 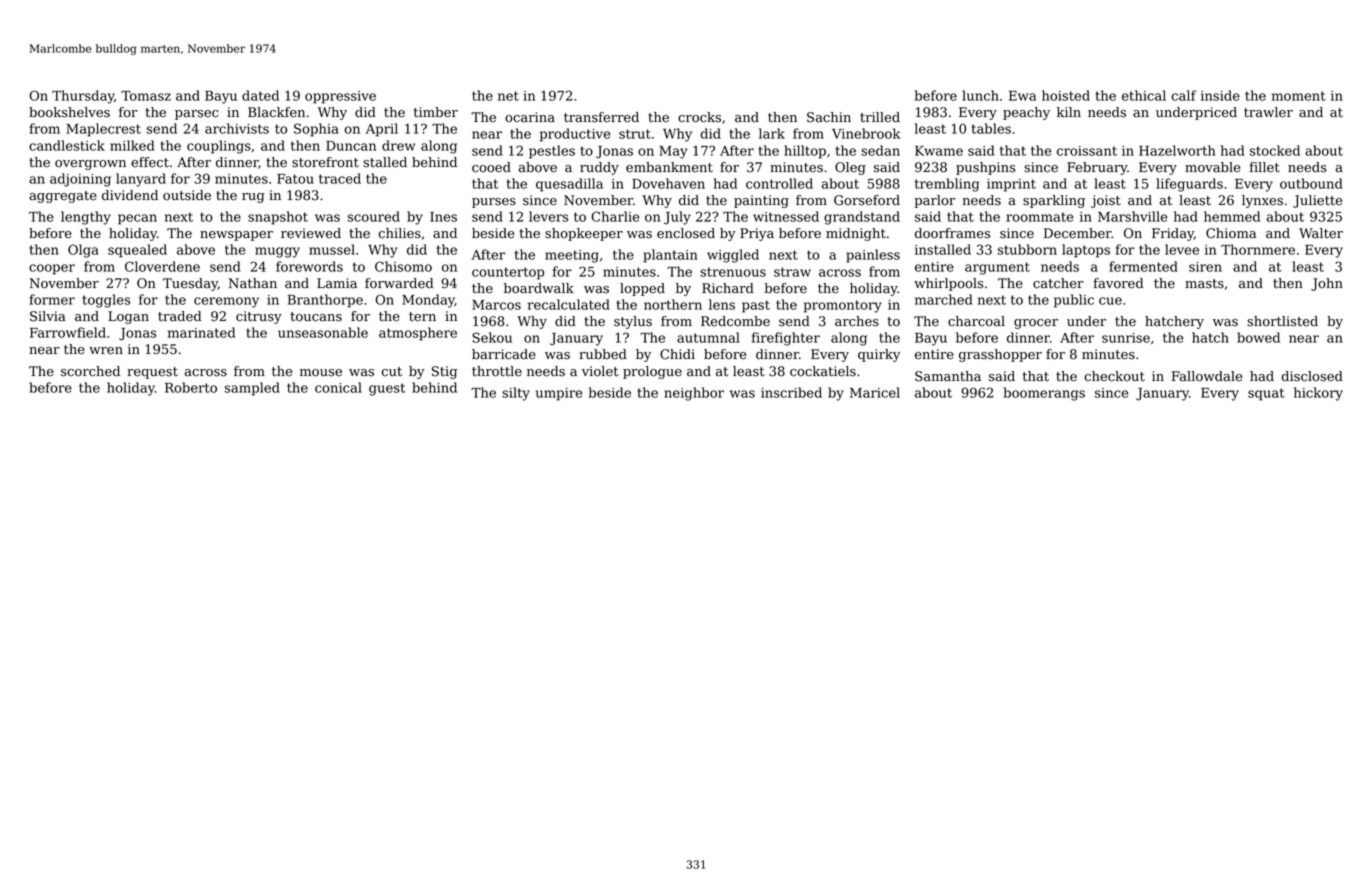 I want to click on request, so click(x=152, y=373).
